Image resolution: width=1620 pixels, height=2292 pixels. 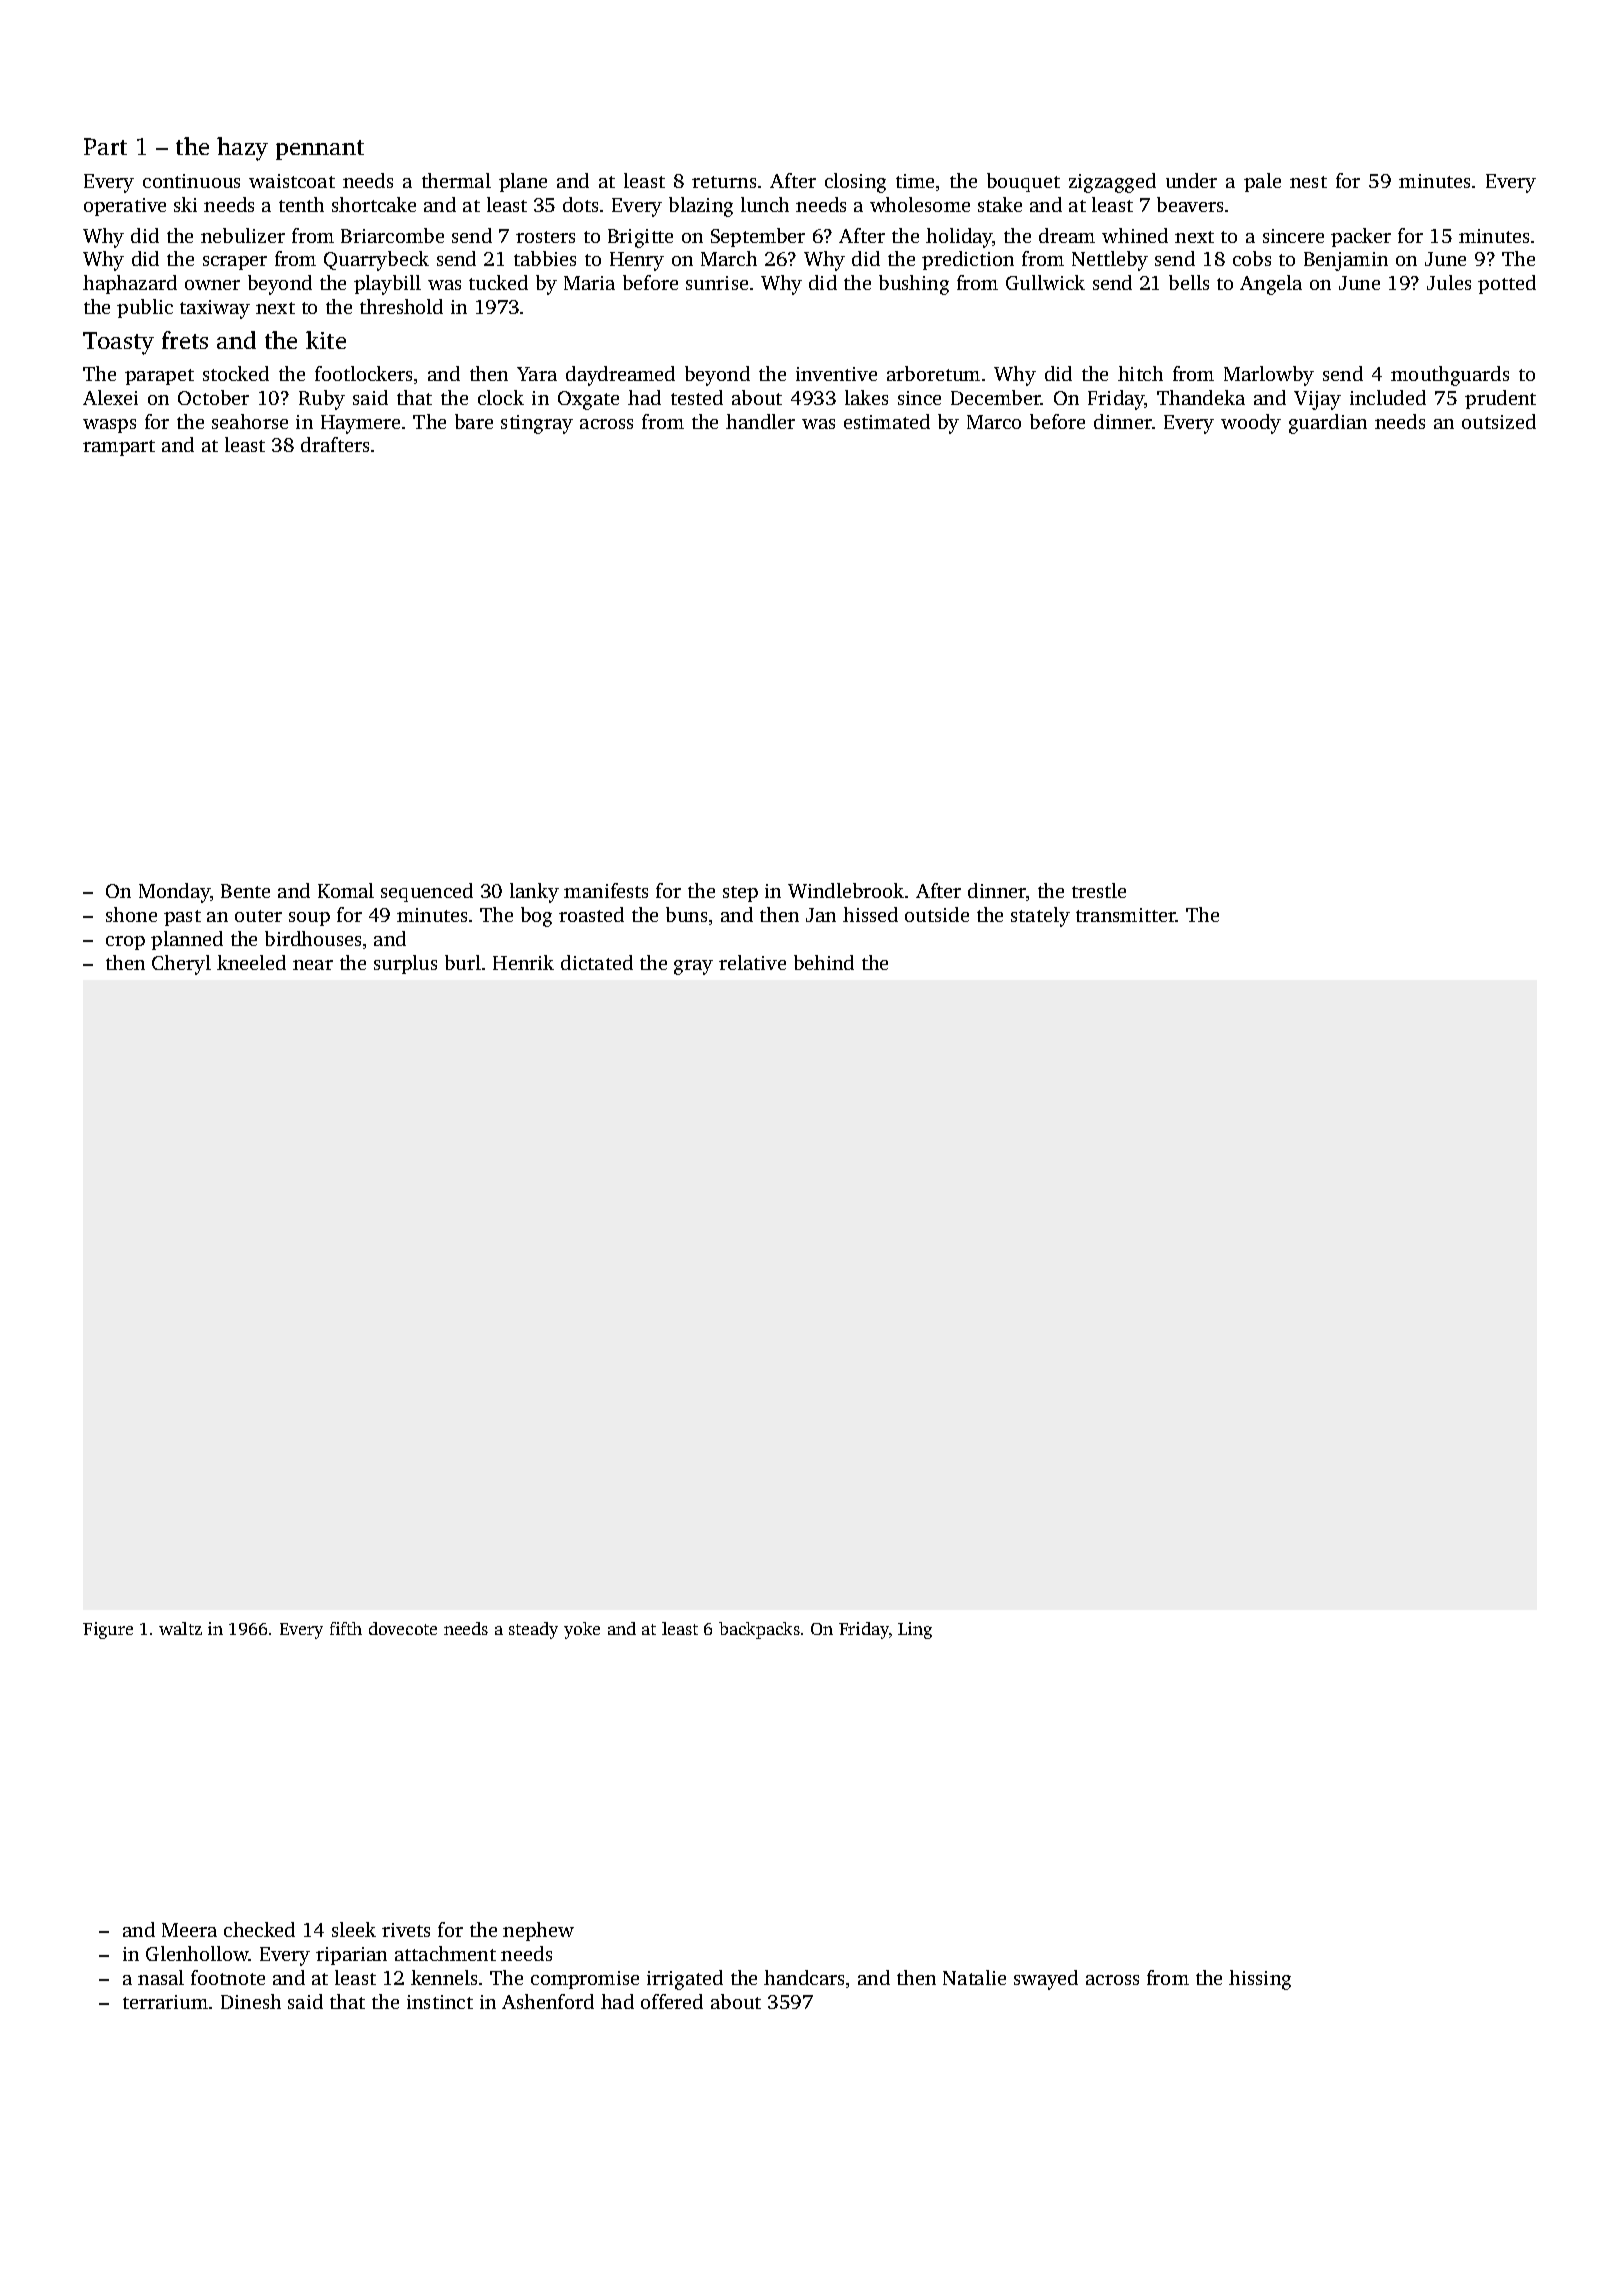 What do you see at coordinates (1499, 421) in the document?
I see `outsized` at bounding box center [1499, 421].
